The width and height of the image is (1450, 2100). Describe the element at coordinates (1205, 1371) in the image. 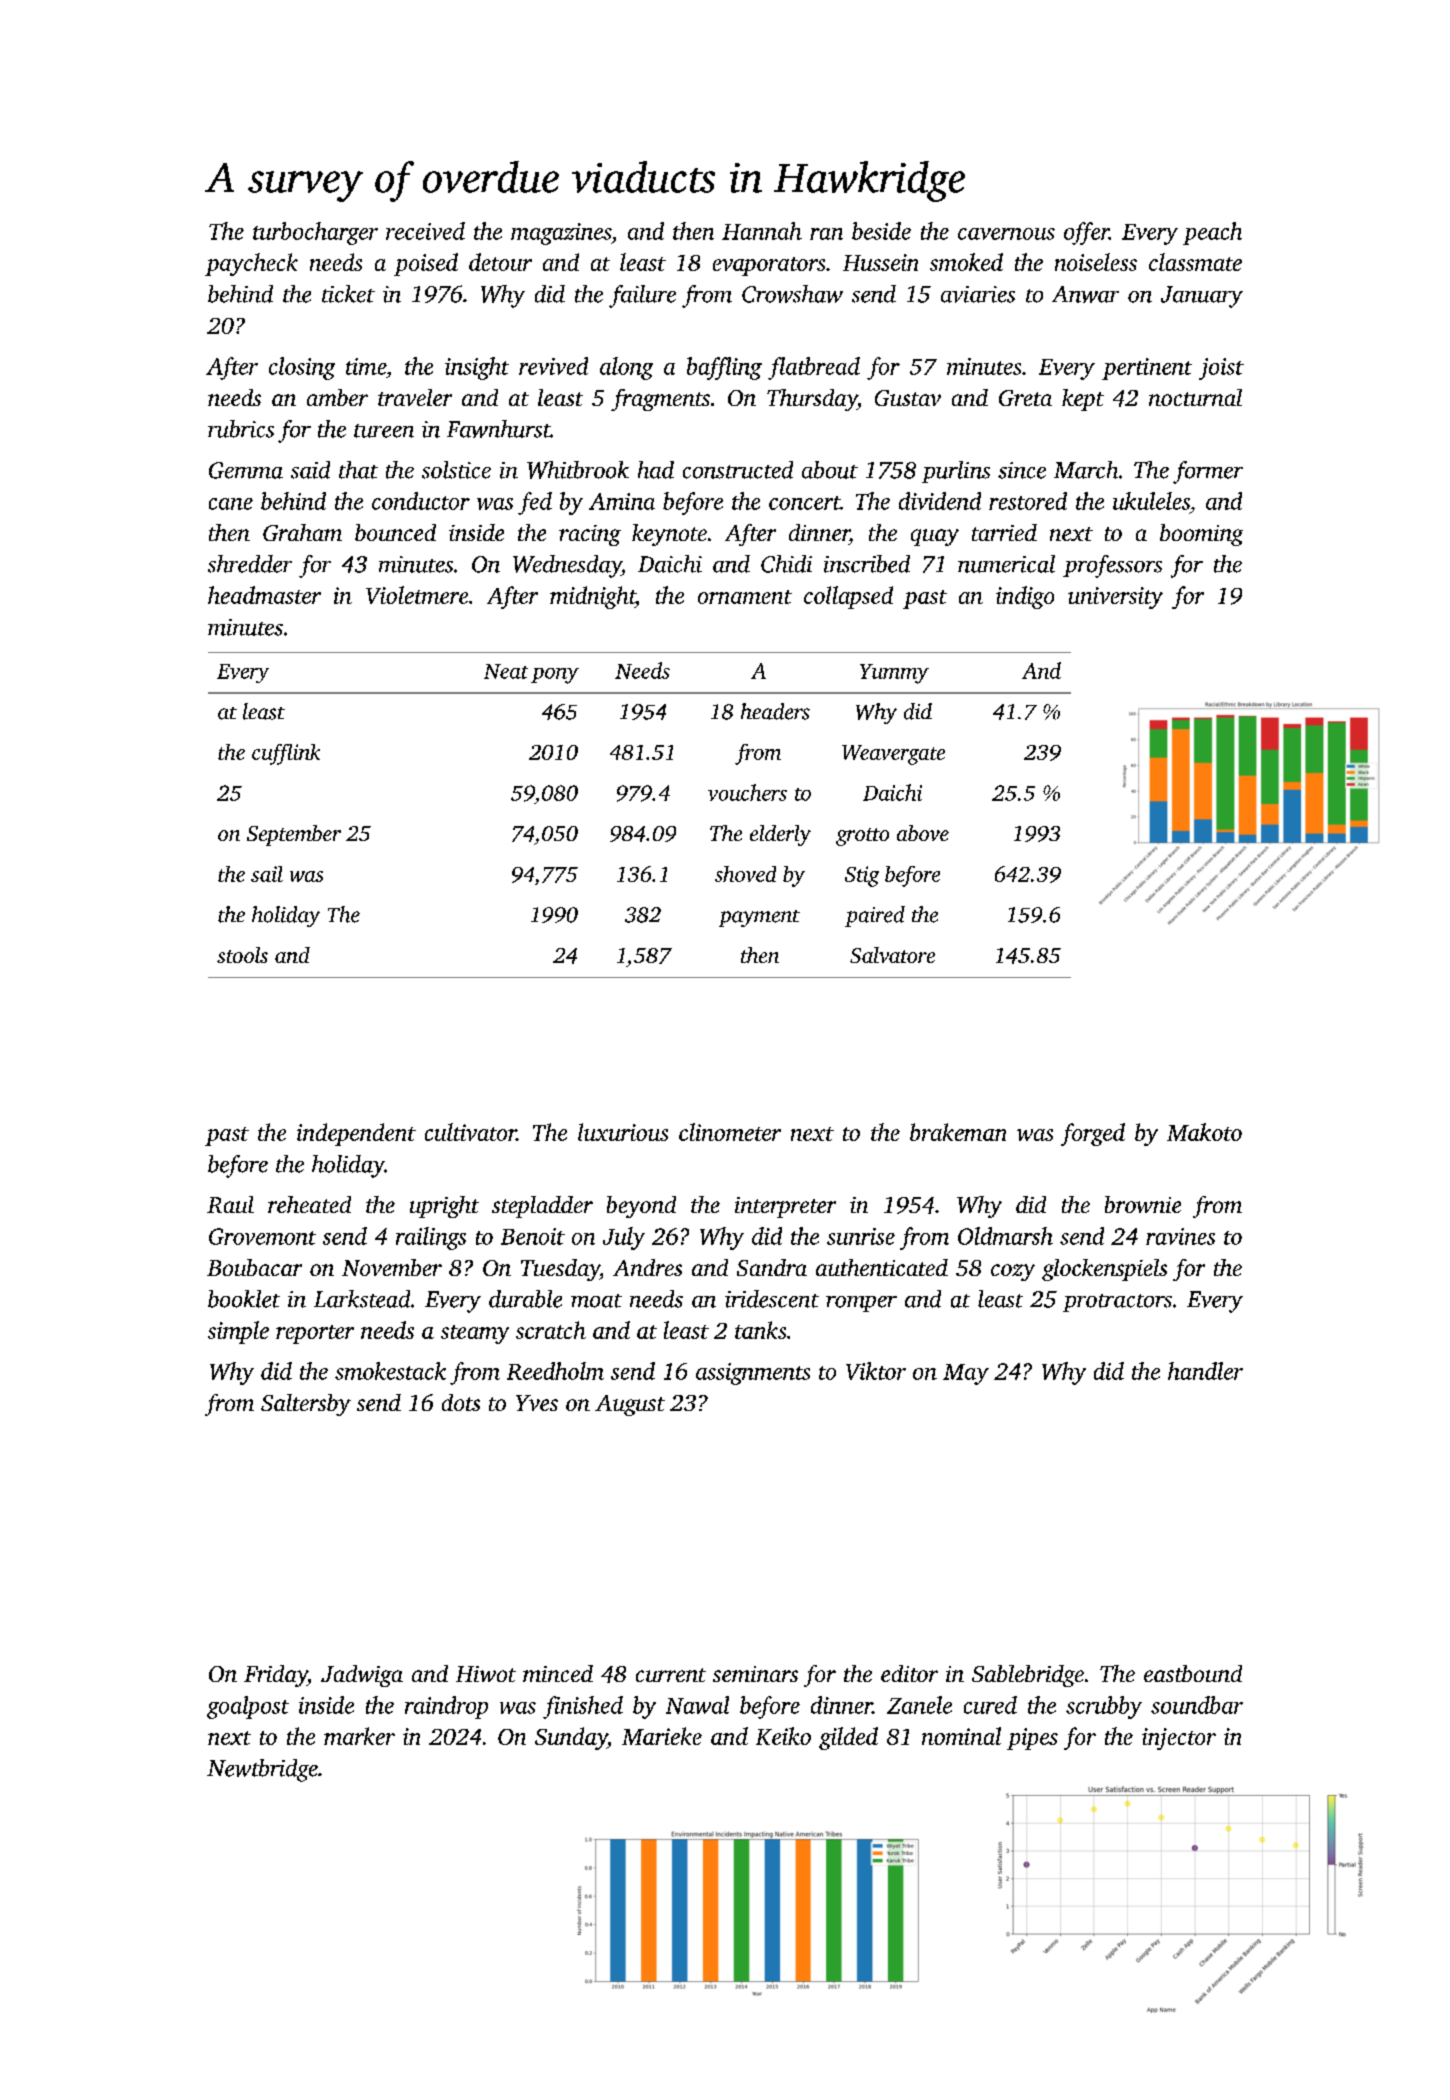

I see `handler` at that location.
